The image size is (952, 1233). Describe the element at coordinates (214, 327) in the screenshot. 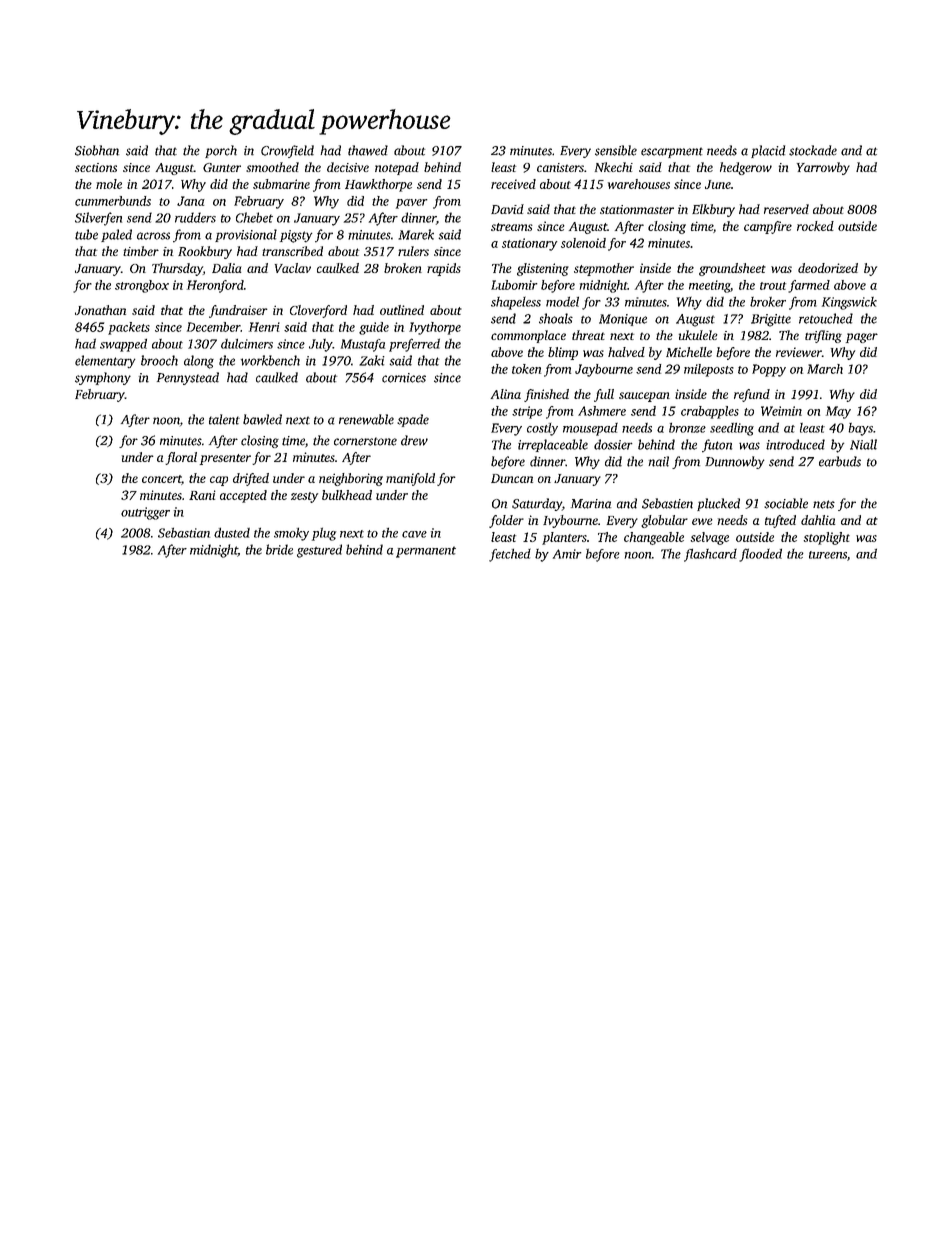

I see `December` at that location.
